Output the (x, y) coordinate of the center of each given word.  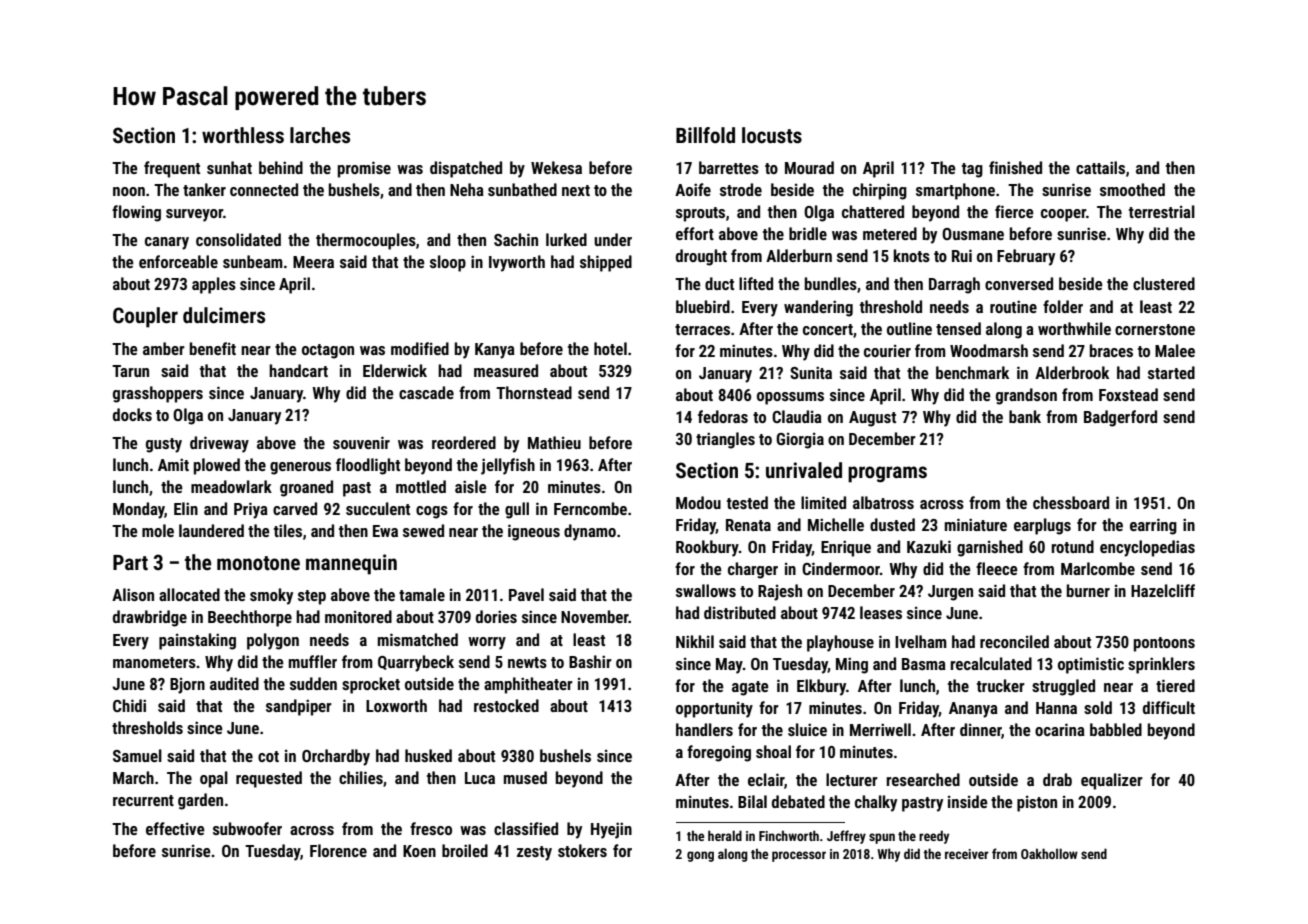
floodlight (368, 466)
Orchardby (336, 757)
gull (517, 510)
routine (1013, 306)
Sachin (516, 239)
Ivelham (921, 641)
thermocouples (366, 241)
